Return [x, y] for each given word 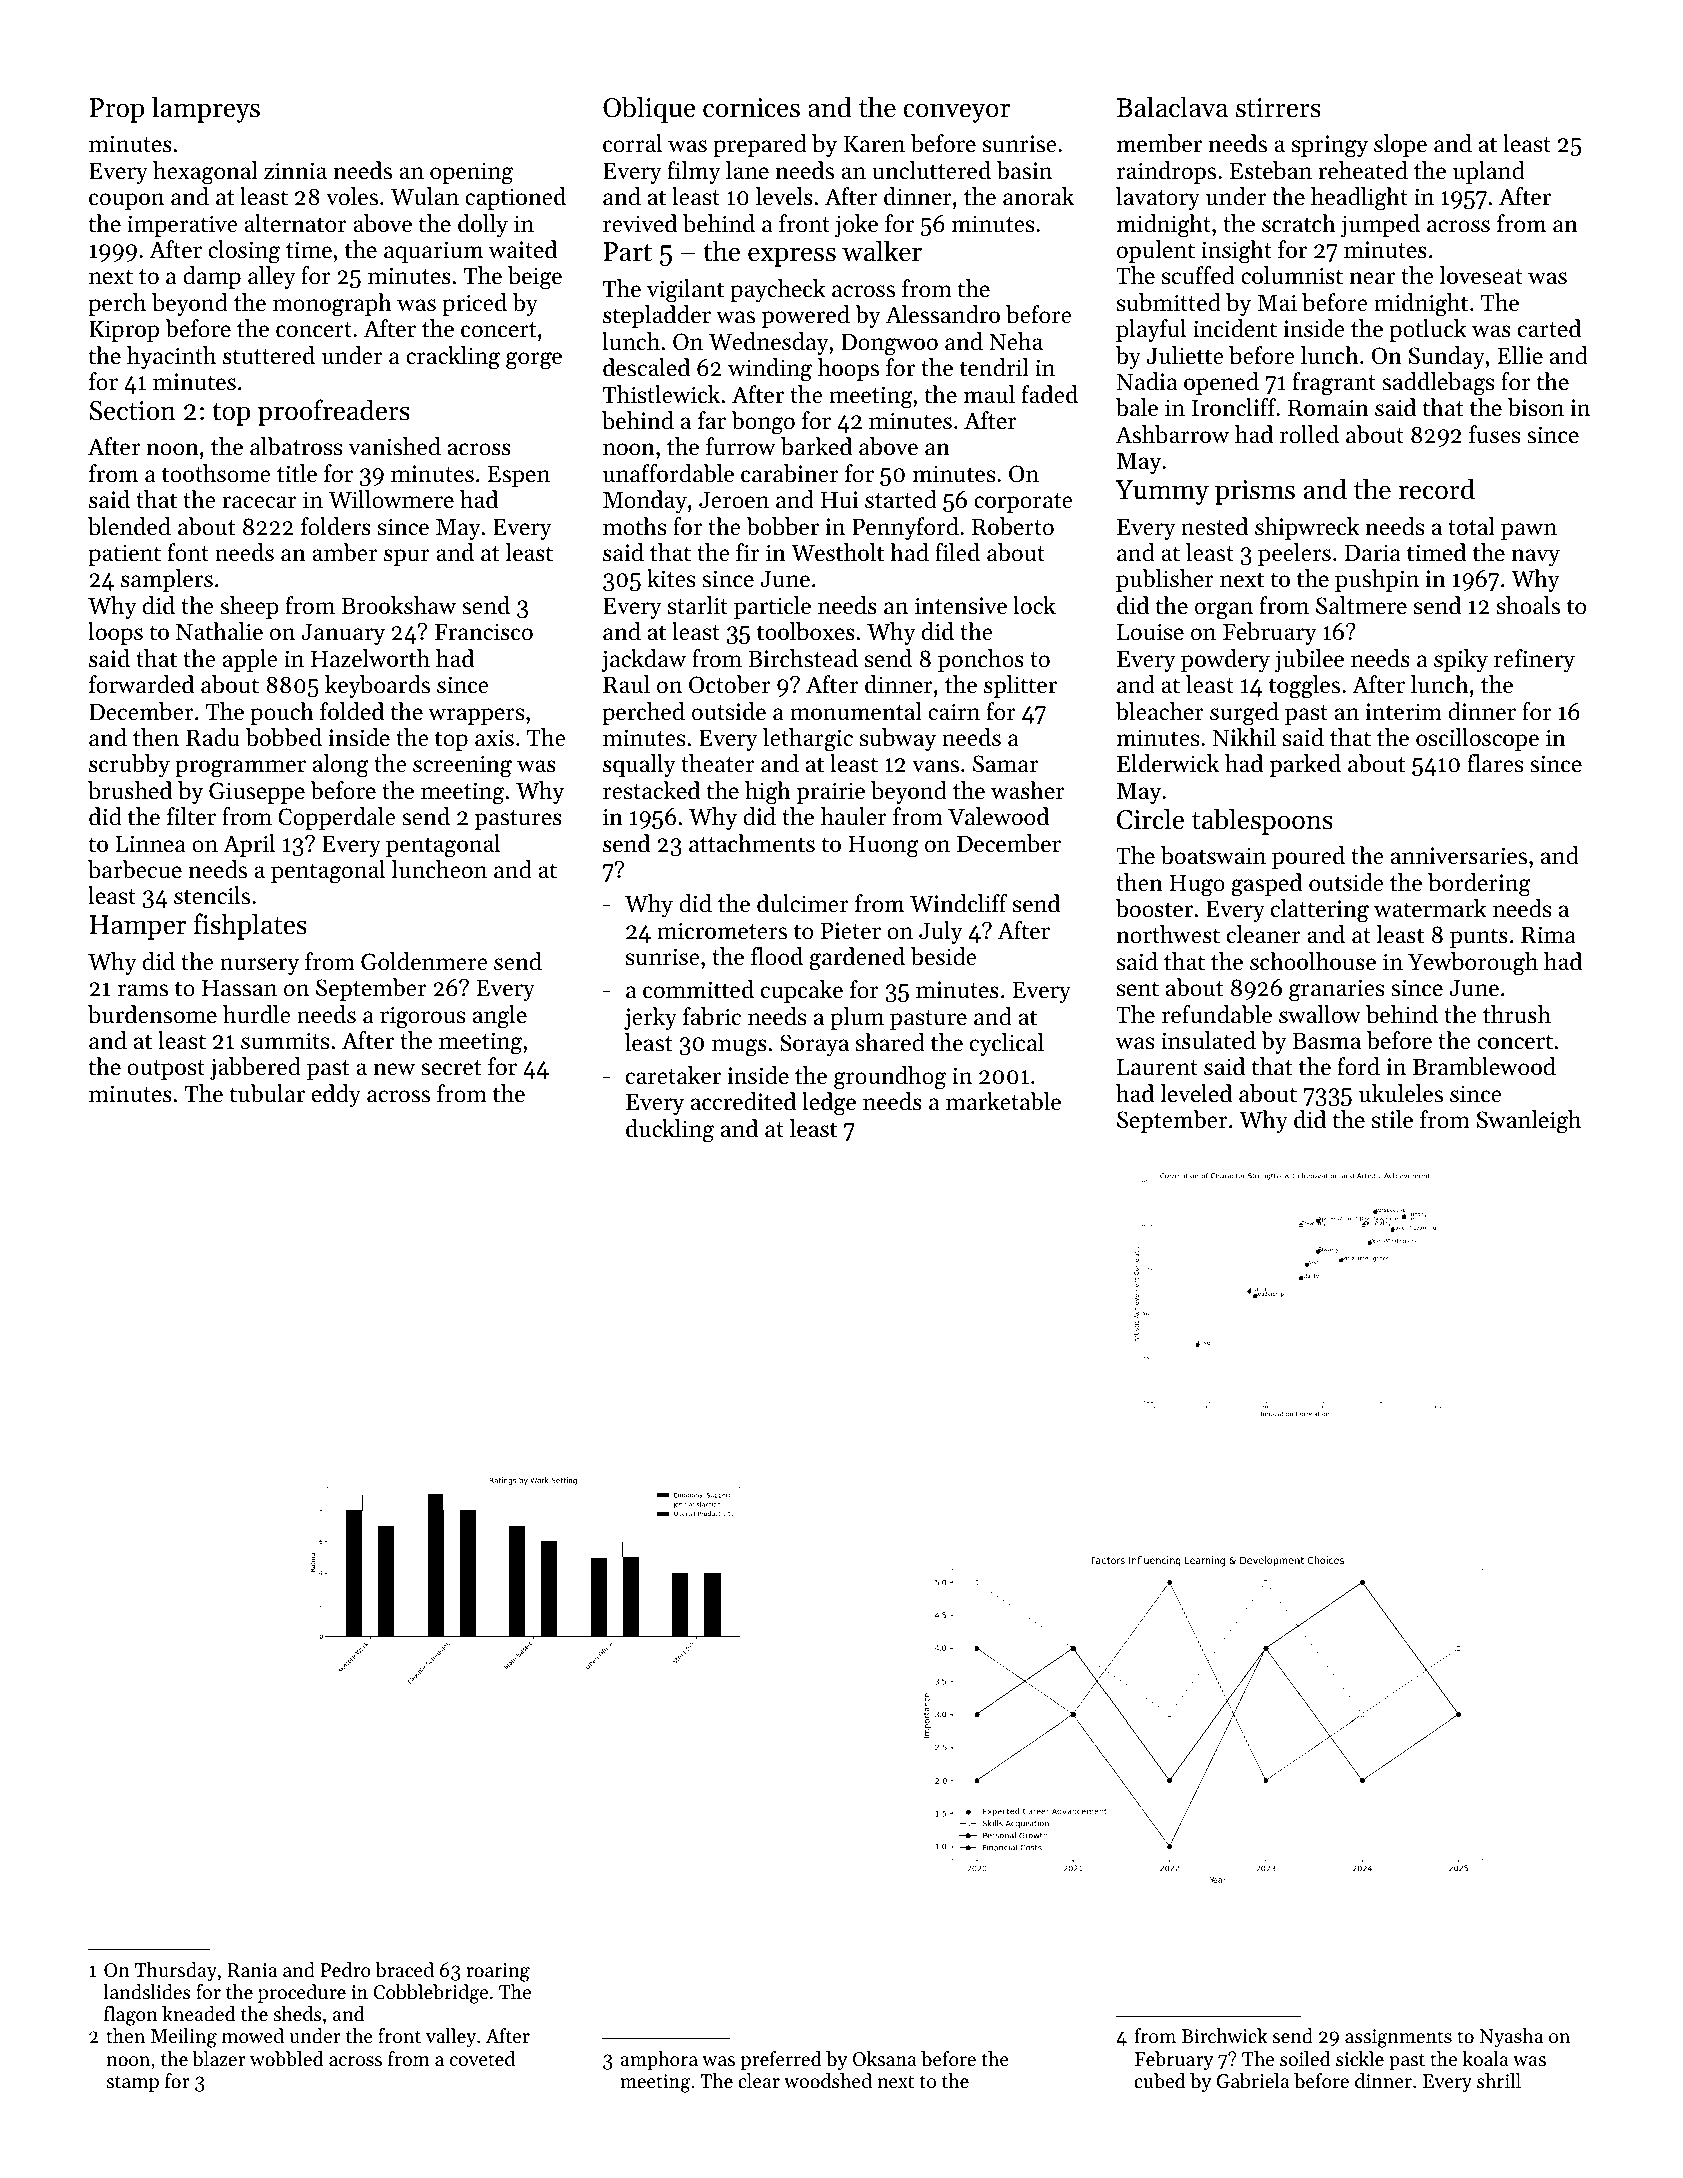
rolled [1309, 434]
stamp [132, 2084]
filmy [694, 172]
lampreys [206, 109]
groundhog [890, 1078]
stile [1392, 1119]
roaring [498, 1972]
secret [451, 1068]
